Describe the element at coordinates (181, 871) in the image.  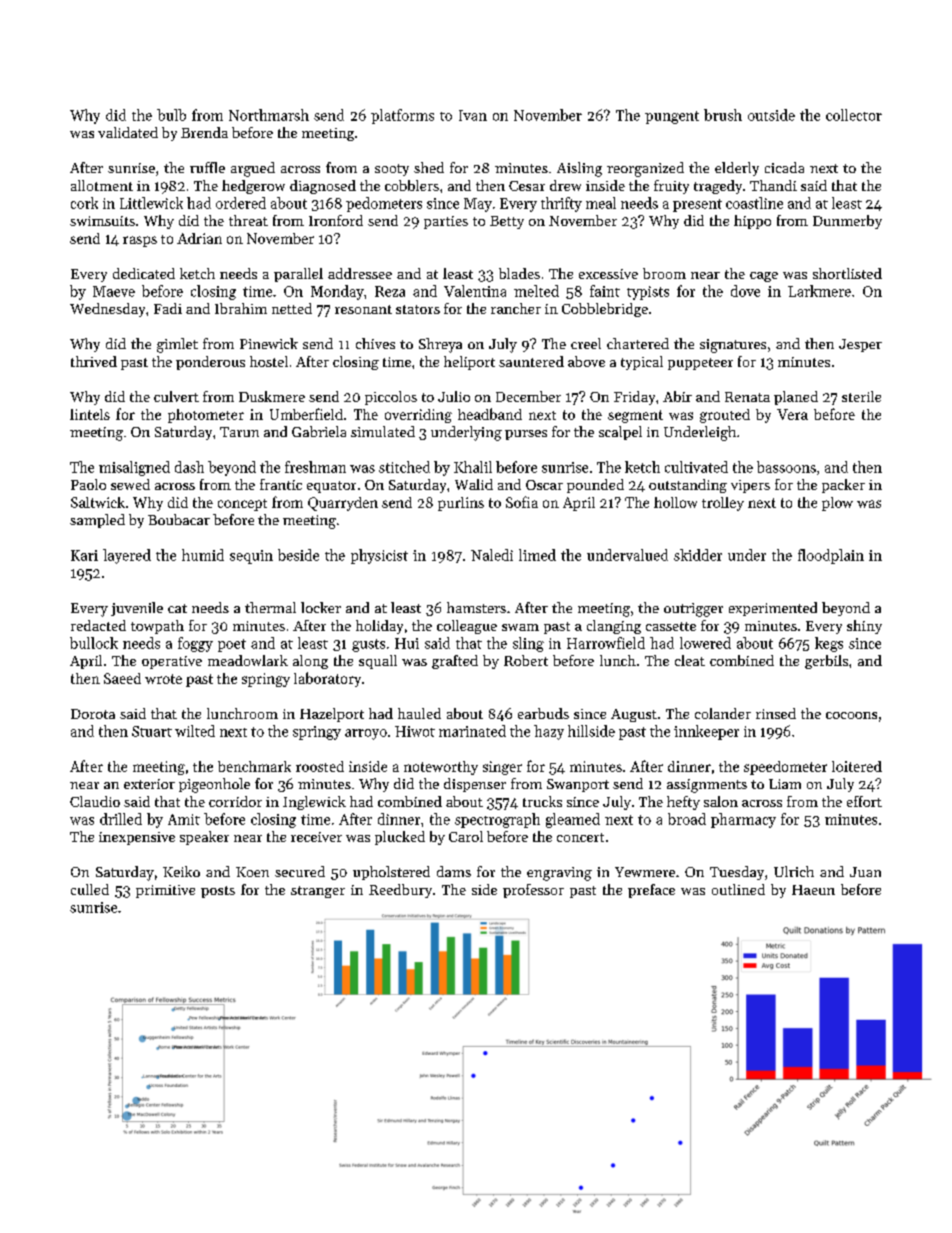
I see `Keiko` at that location.
